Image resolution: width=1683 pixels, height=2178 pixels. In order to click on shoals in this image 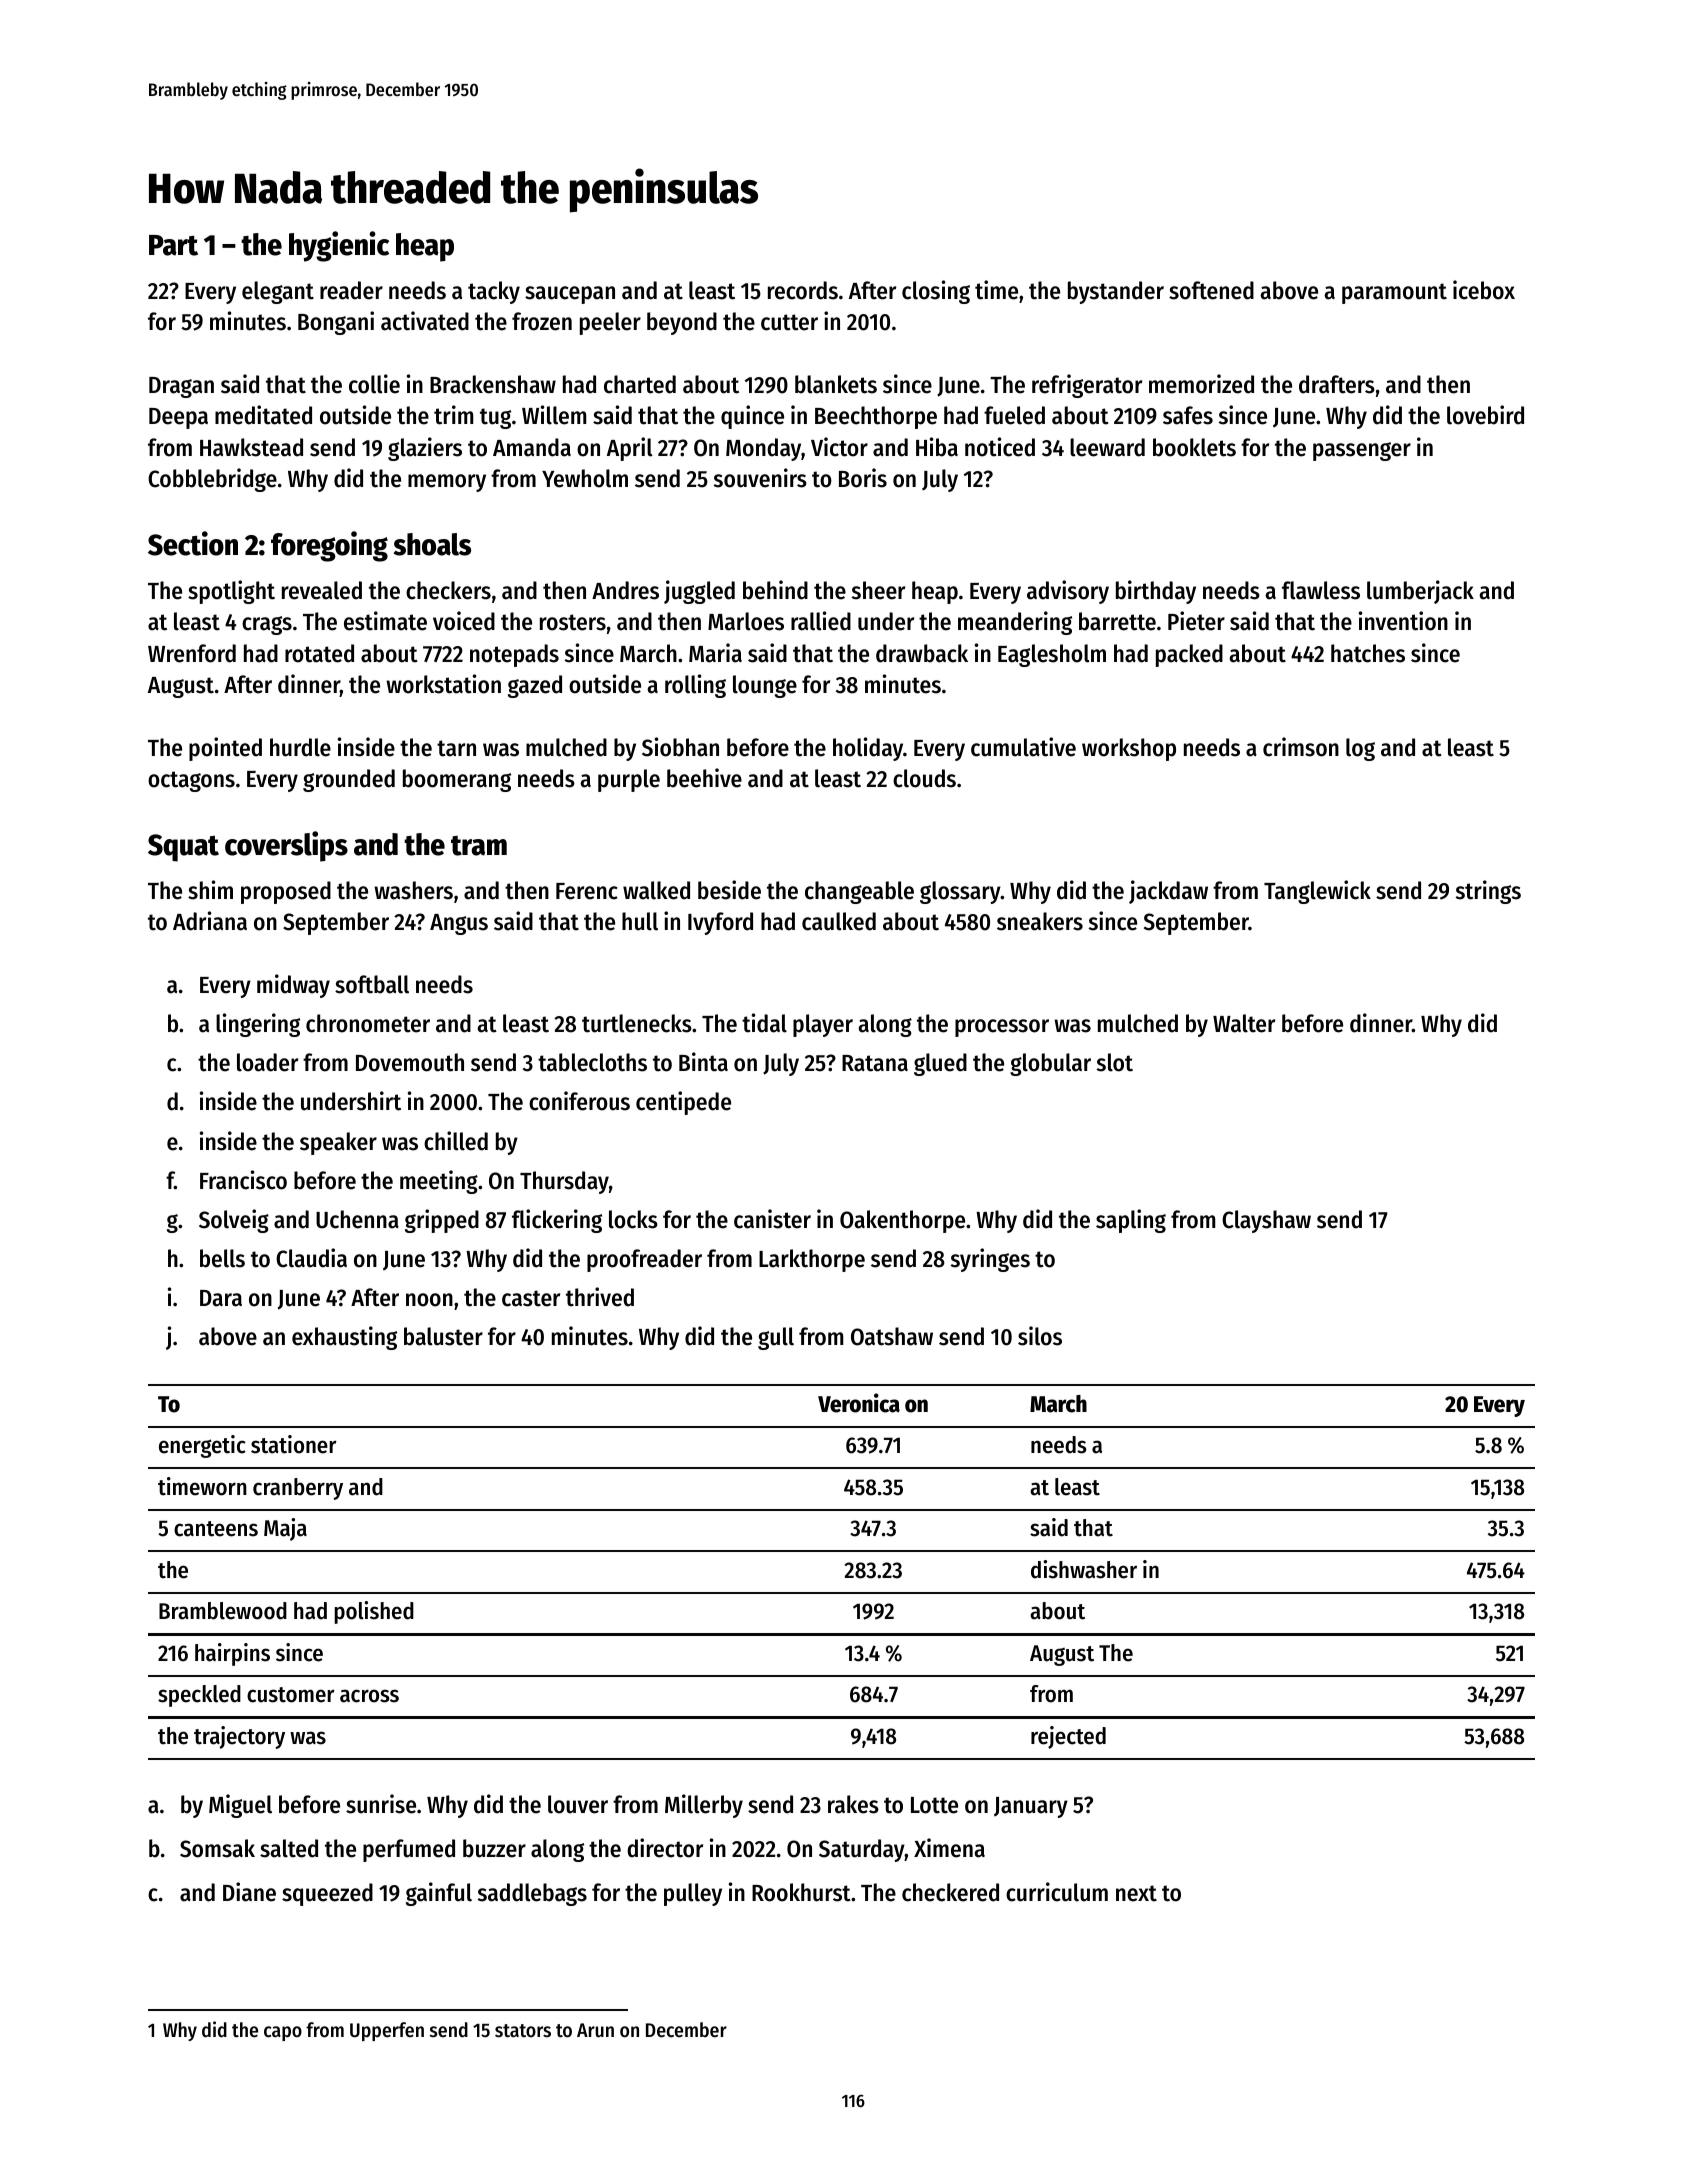, I will do `click(432, 544)`.
